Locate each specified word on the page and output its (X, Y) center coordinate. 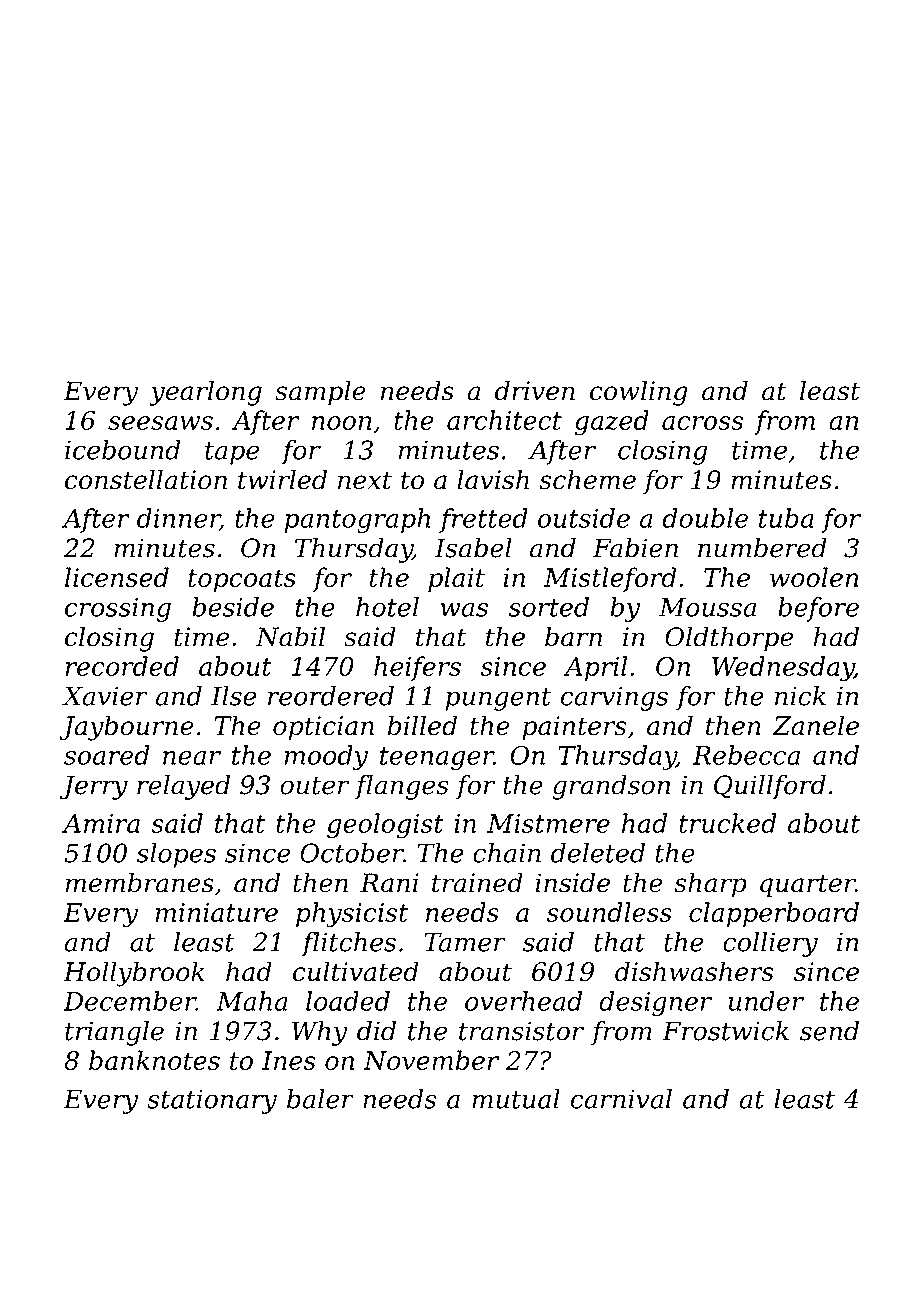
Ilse (234, 696)
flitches (348, 944)
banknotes (154, 1060)
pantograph (357, 520)
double (705, 518)
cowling (639, 393)
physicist (352, 915)
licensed (117, 577)
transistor (521, 1031)
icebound (122, 450)
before (818, 609)
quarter (807, 886)
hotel (387, 607)
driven (535, 390)
